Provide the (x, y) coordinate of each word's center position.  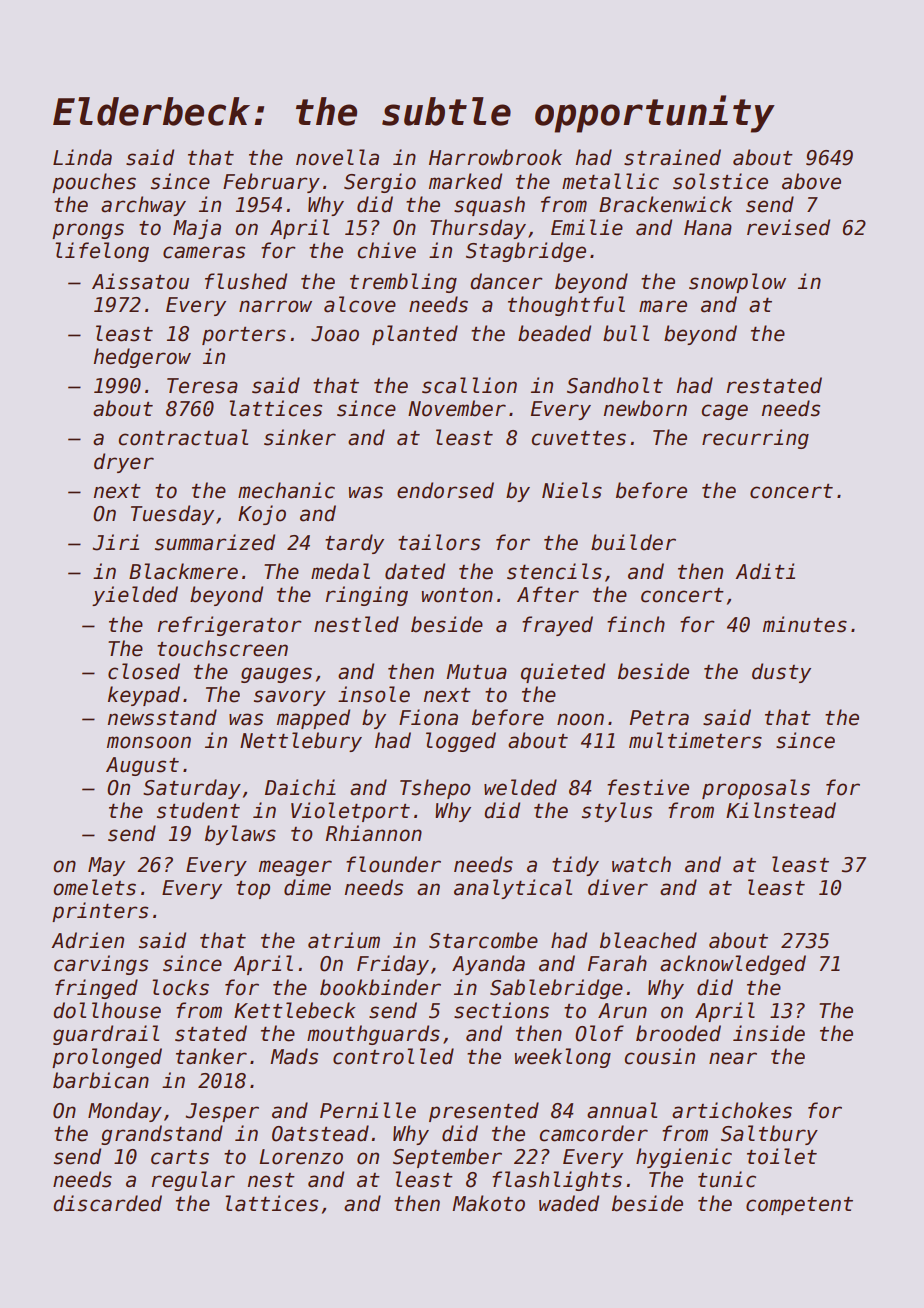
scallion (469, 385)
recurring (755, 439)
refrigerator (230, 626)
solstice (720, 181)
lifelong (102, 252)
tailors (439, 542)
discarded (107, 1203)
